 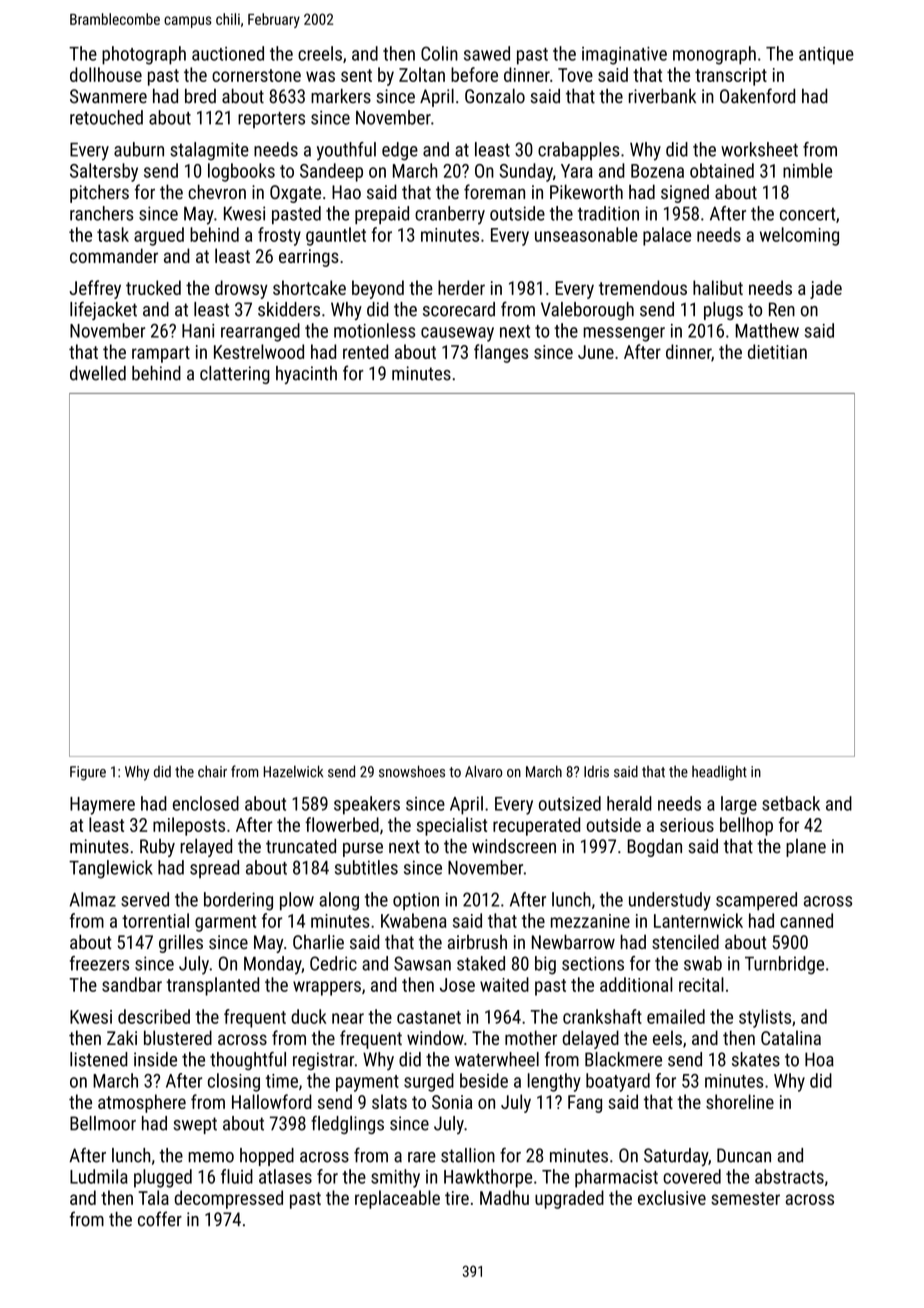 What do you see at coordinates (578, 151) in the page?
I see `crabapples` at bounding box center [578, 151].
